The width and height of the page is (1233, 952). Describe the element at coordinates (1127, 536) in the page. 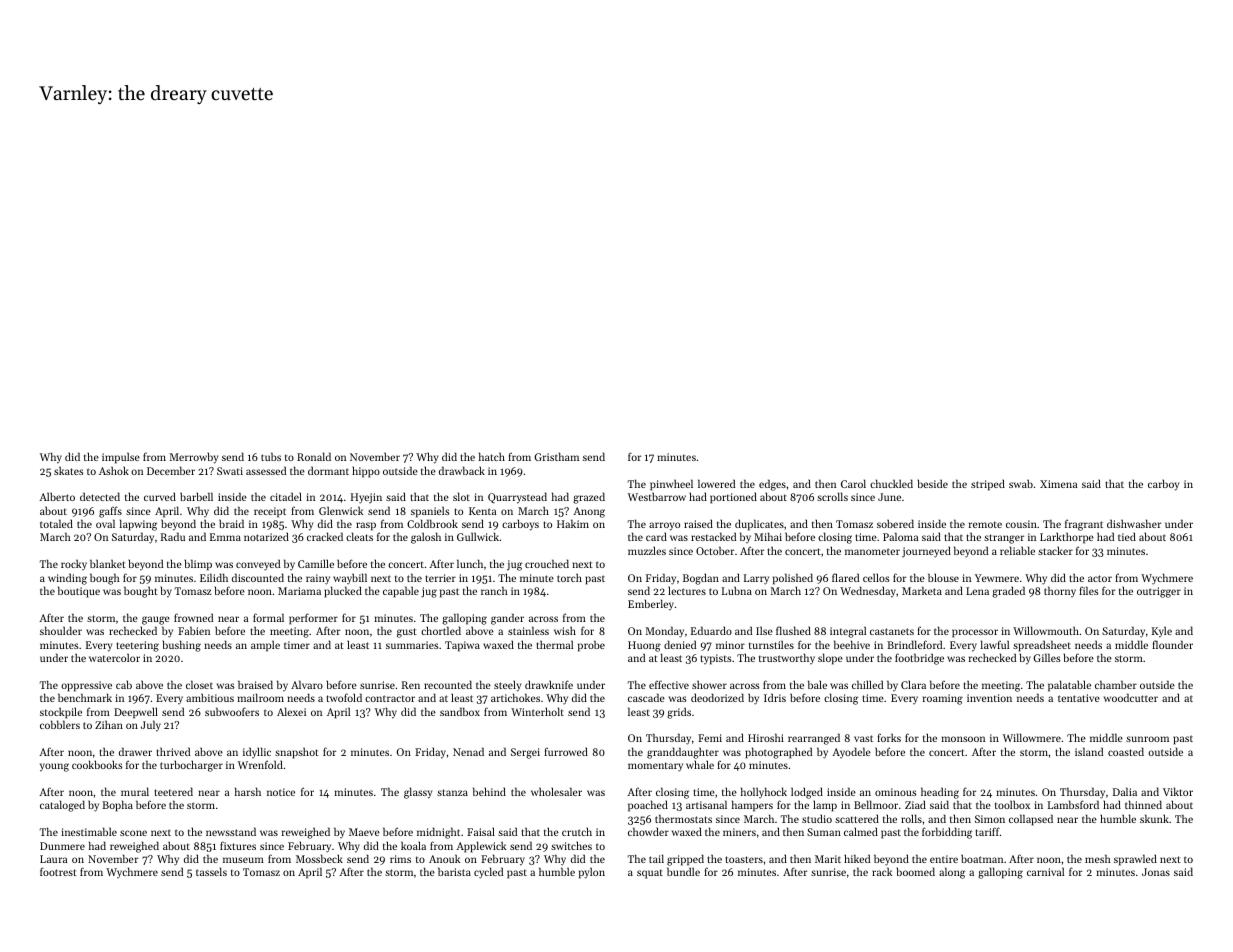

I see `tied` at that location.
